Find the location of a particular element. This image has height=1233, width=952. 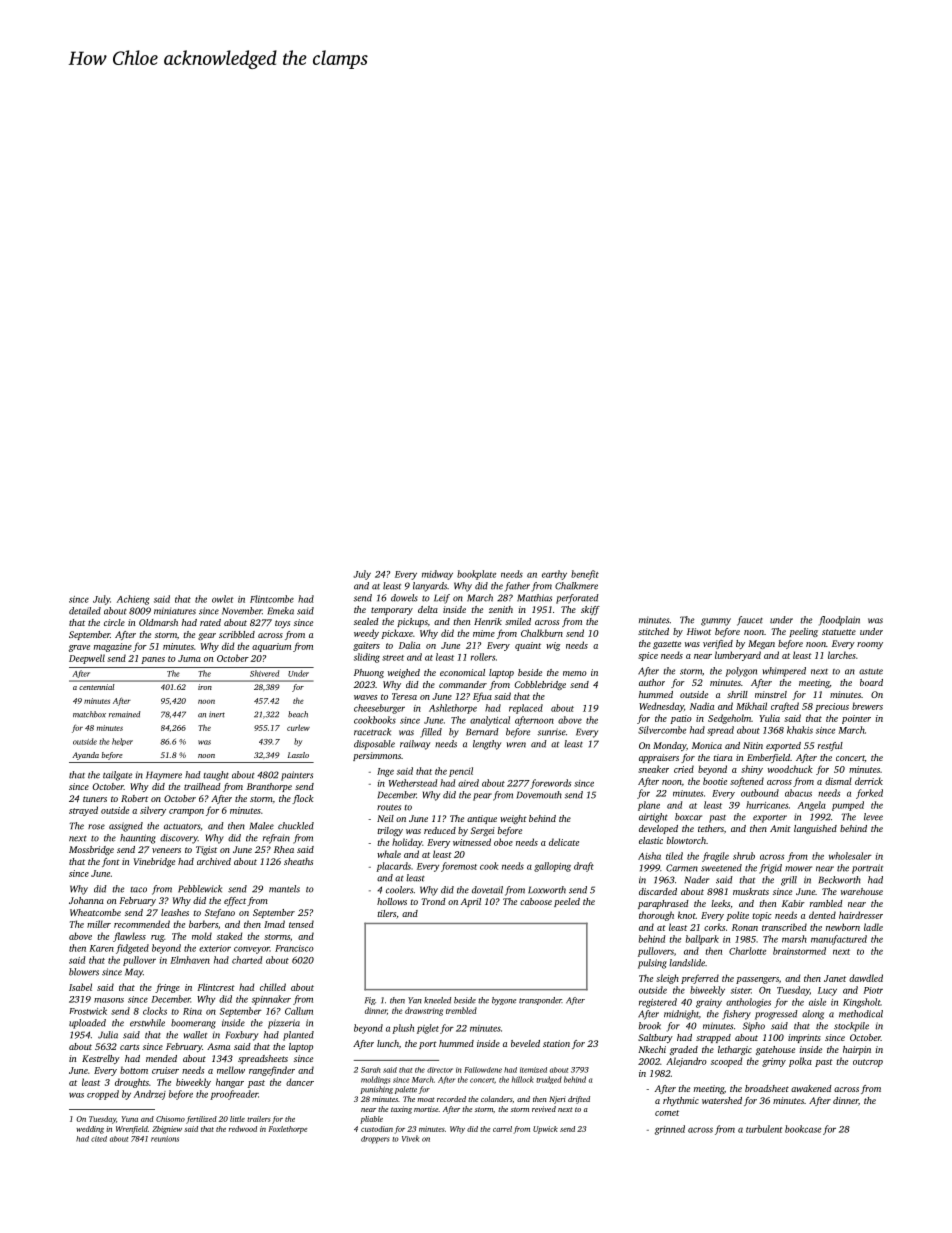

April is located at coordinates (471, 902).
